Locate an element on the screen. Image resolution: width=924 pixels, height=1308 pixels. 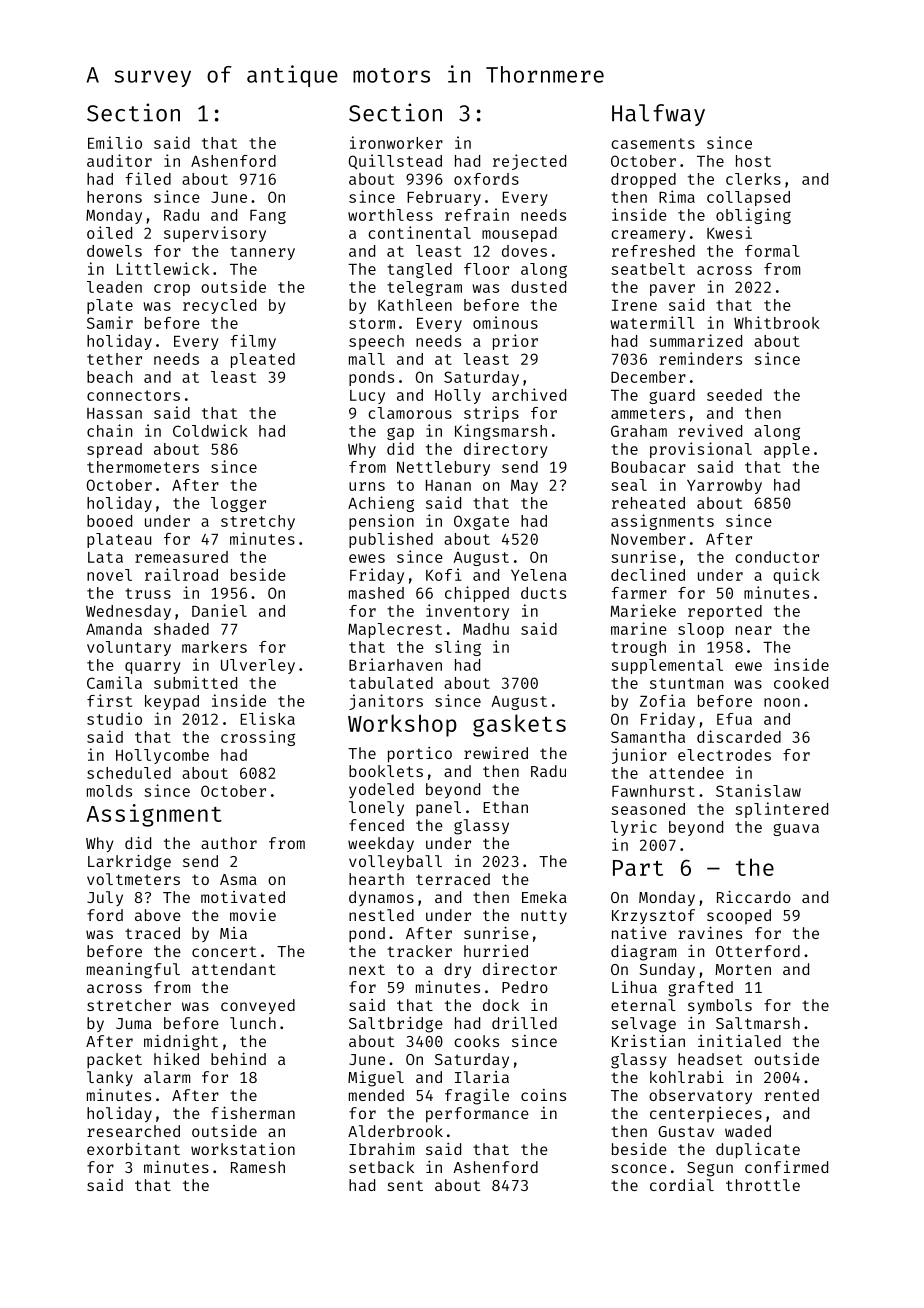
Quillstead is located at coordinates (395, 162).
